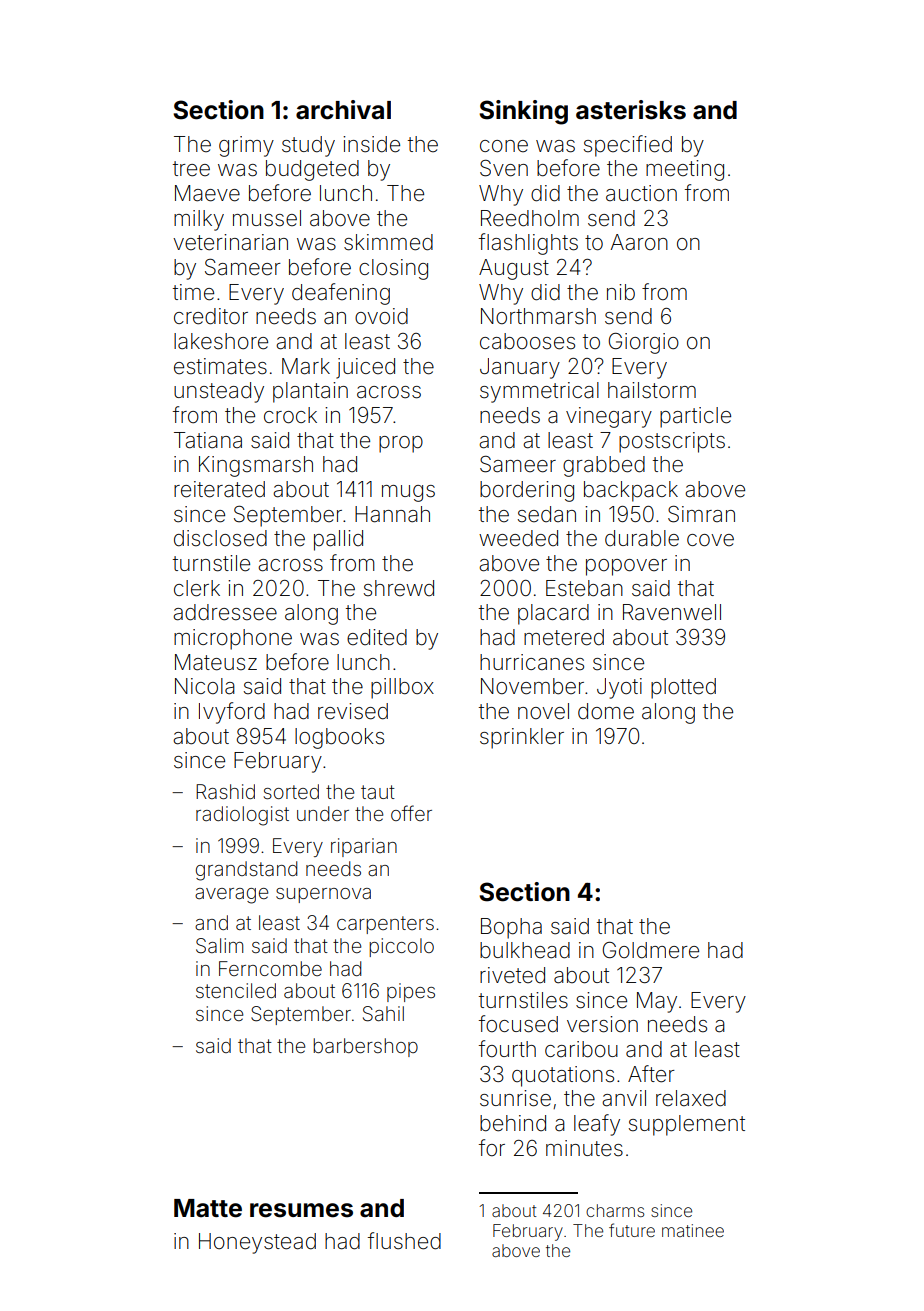  Describe the element at coordinates (411, 813) in the screenshot. I see `offer` at that location.
